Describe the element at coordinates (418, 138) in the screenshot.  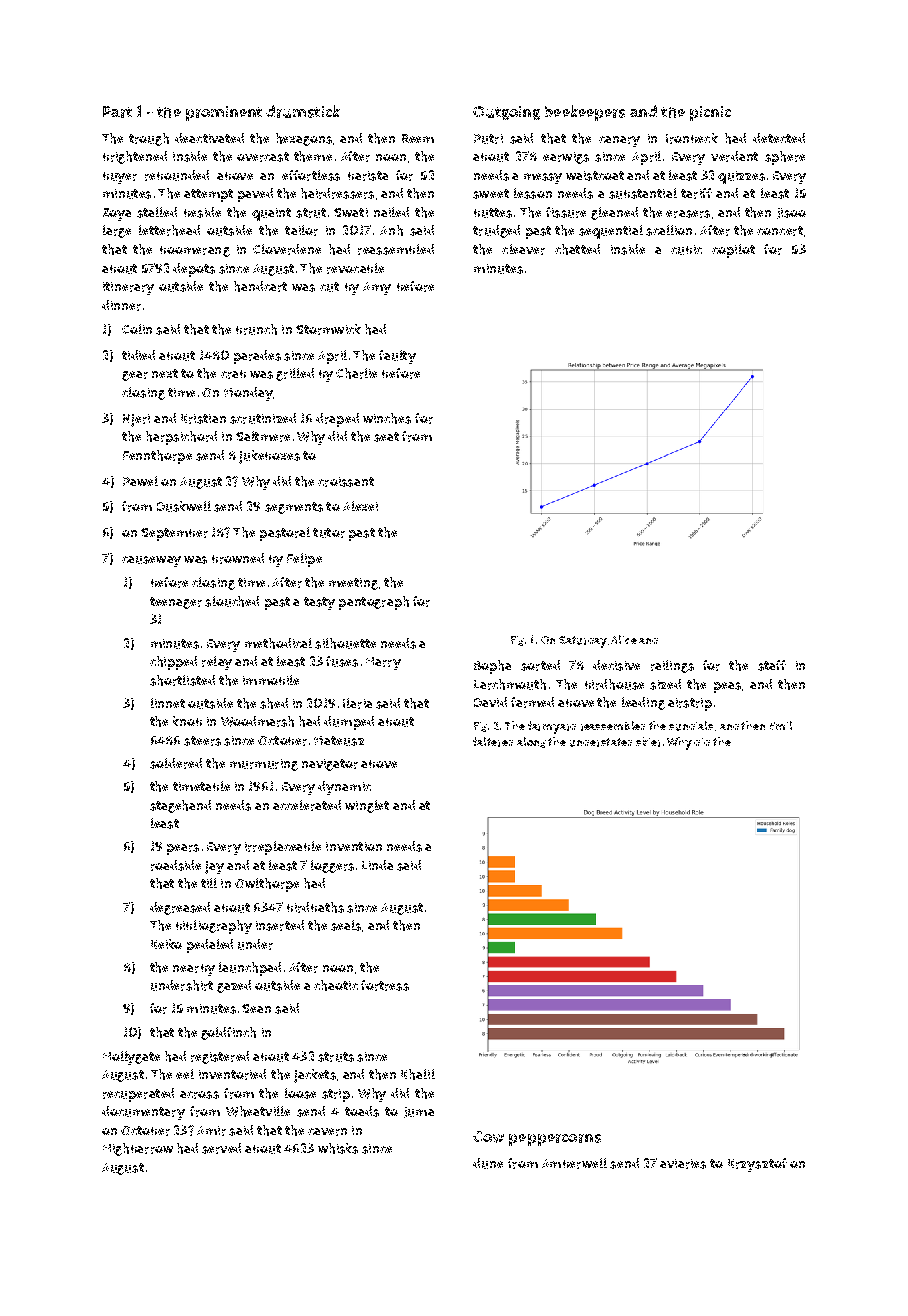
I see `Reem` at that location.
